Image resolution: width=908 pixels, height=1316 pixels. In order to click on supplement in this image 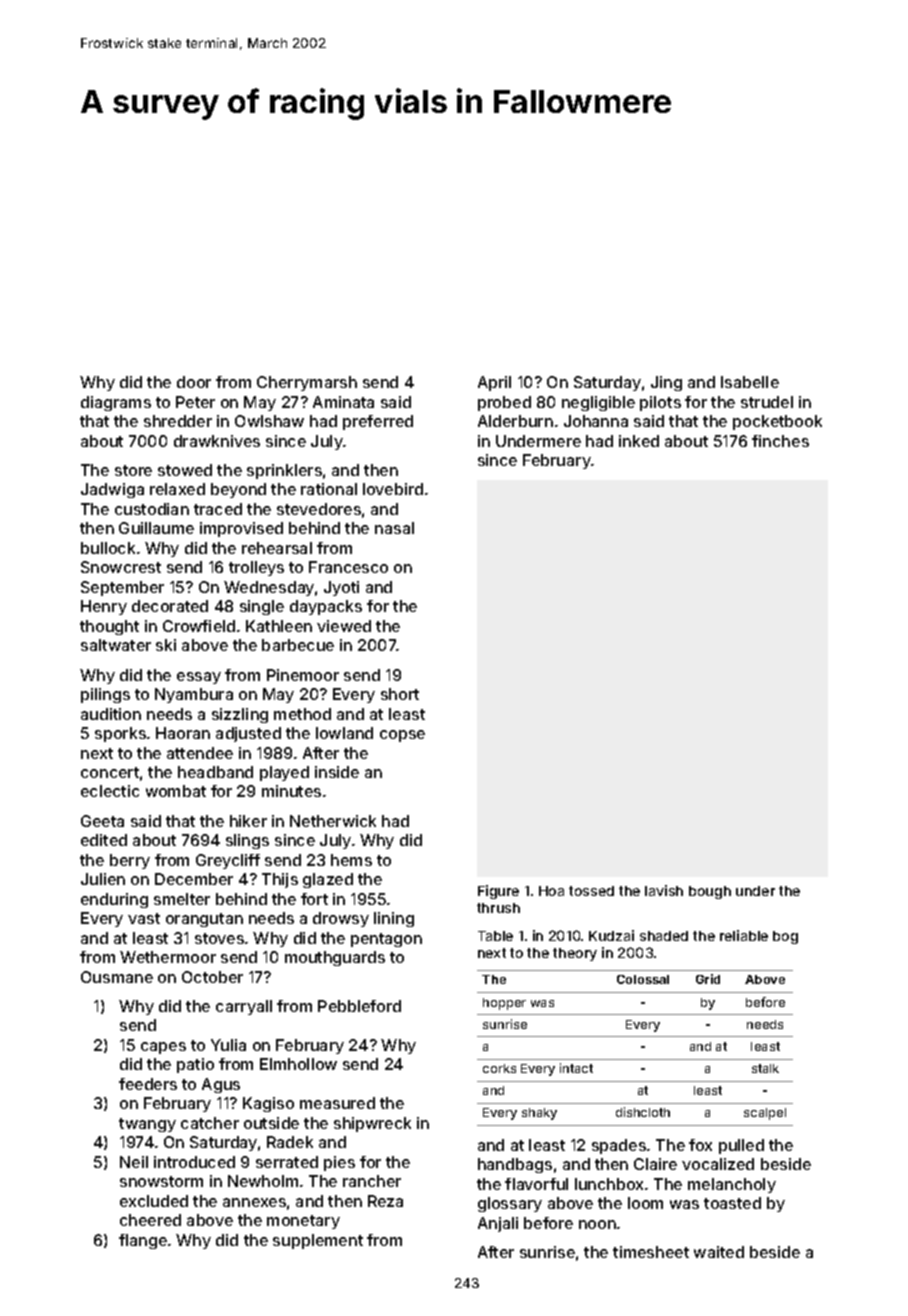, I will do `click(318, 1241)`.
